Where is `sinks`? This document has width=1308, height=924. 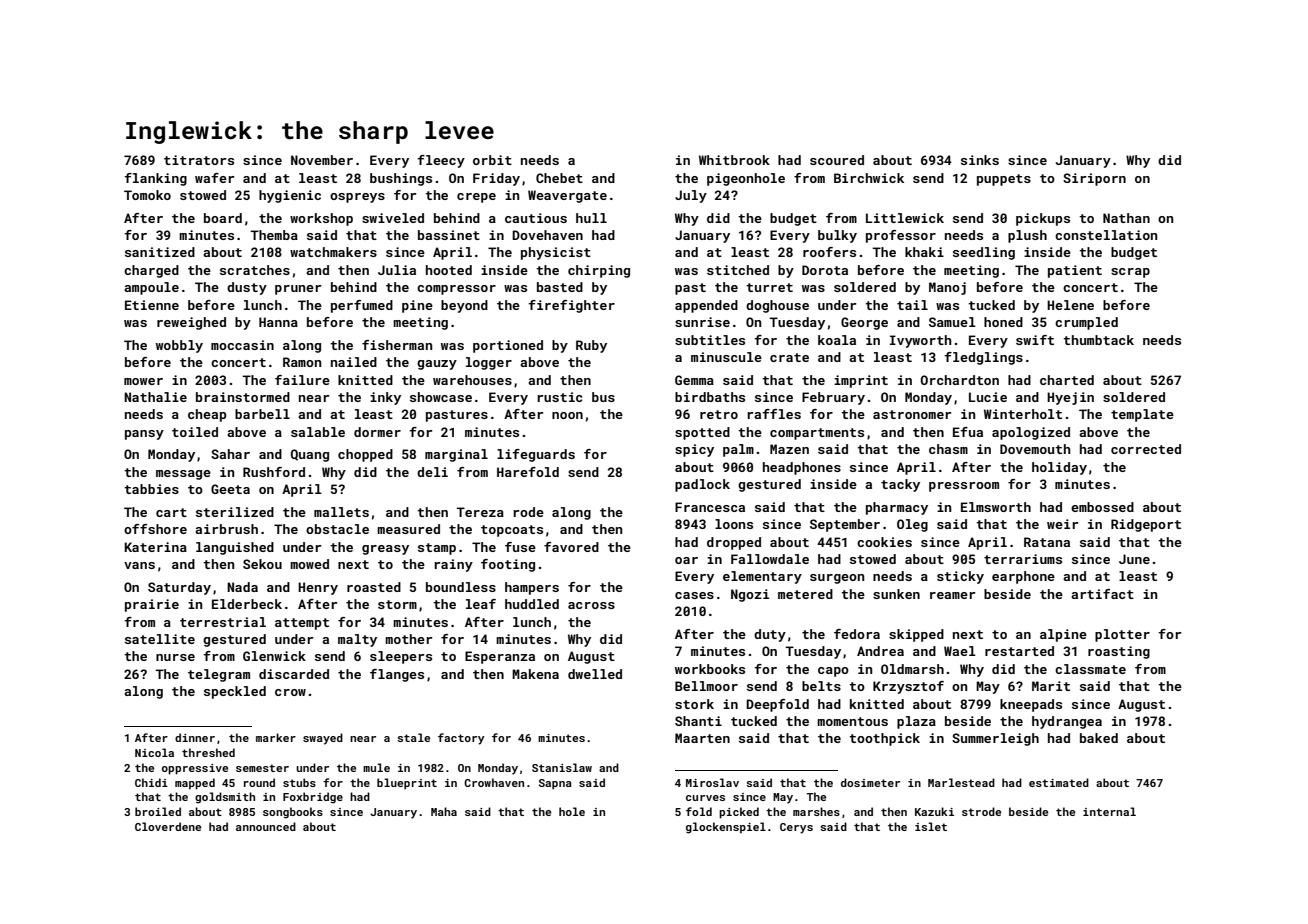
sinks is located at coordinates (980, 160).
